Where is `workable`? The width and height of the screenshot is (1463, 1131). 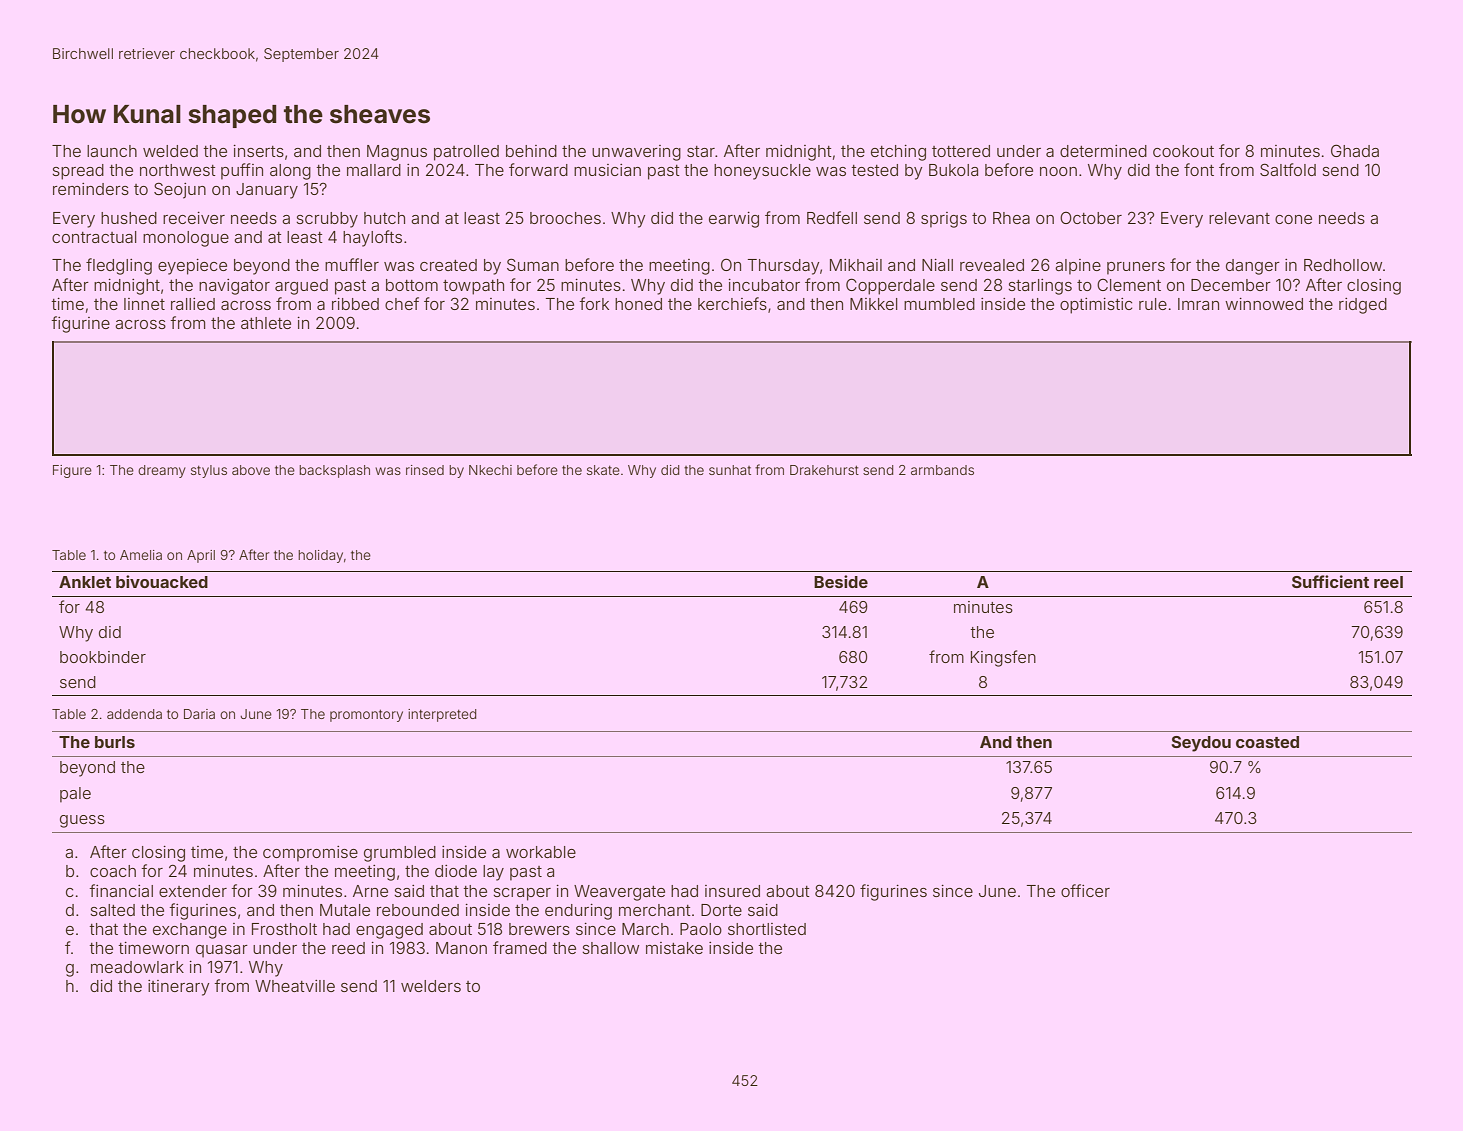 workable is located at coordinates (541, 852).
